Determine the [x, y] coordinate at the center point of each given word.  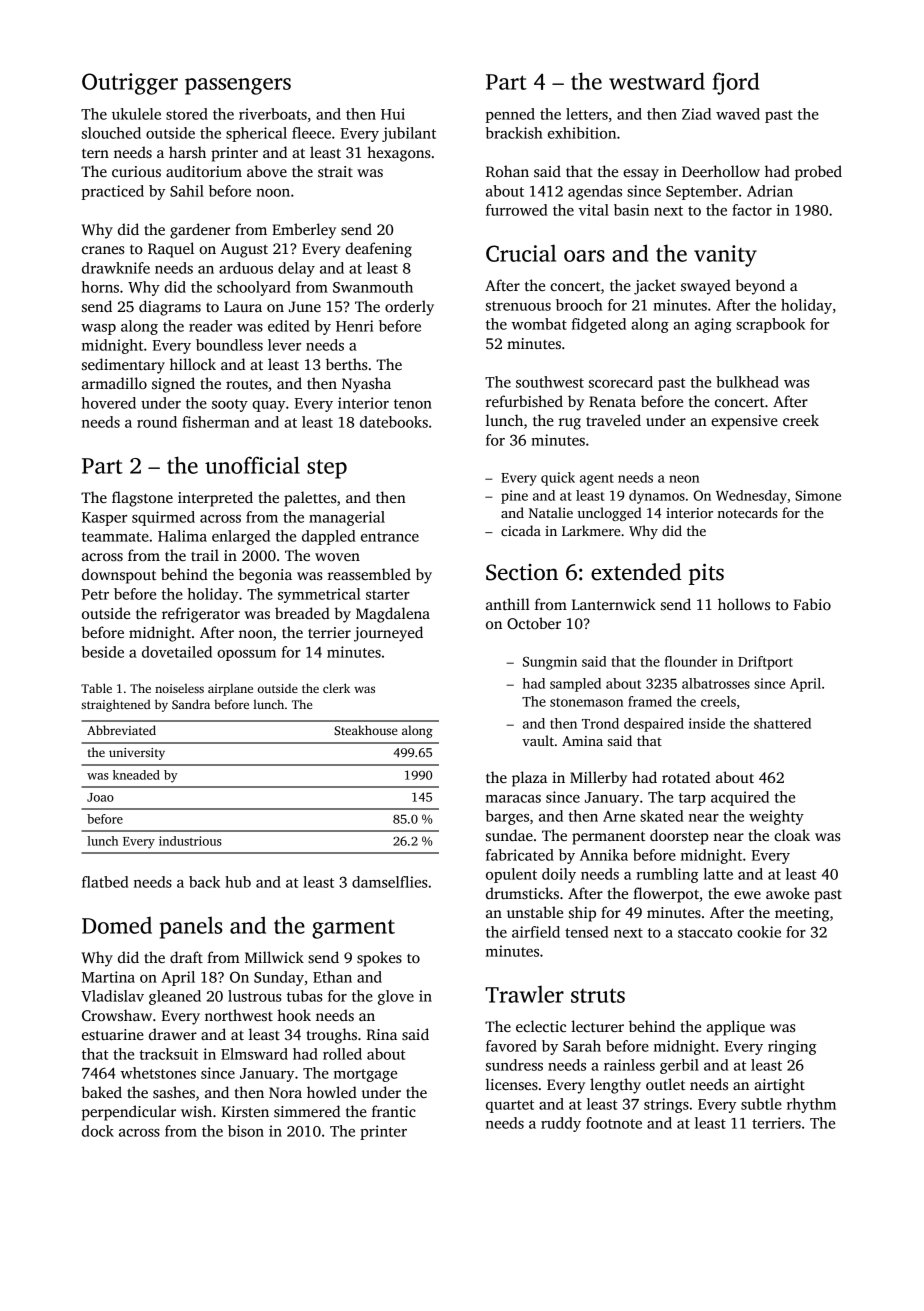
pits [706, 574]
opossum [246, 655]
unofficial [252, 465]
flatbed [105, 882]
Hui [393, 114]
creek [801, 420]
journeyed [388, 634]
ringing [792, 1047]
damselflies [390, 882]
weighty [776, 817]
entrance [390, 537]
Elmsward [254, 1054]
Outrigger [130, 84]
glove [396, 997]
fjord [736, 83]
